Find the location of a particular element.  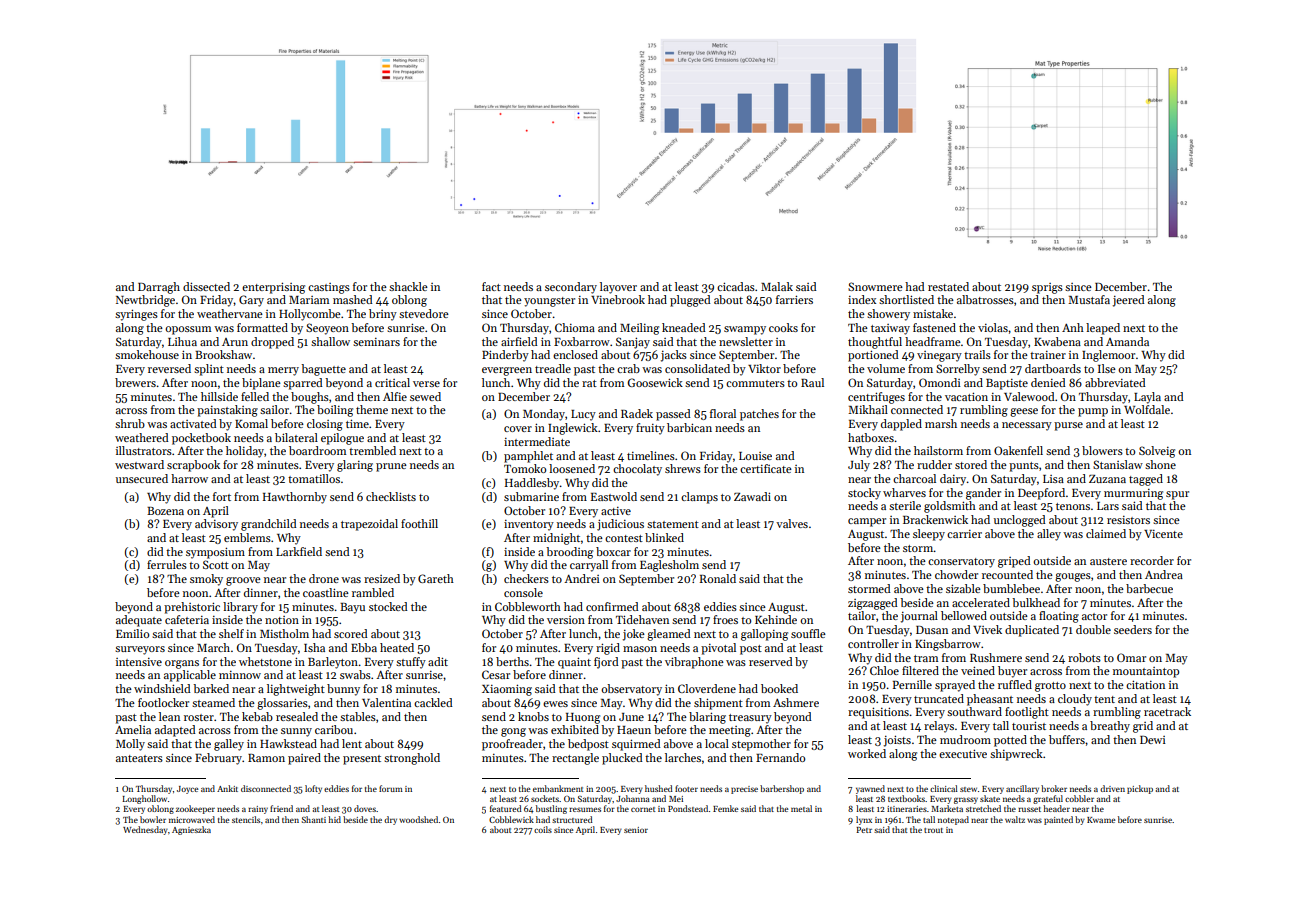

Malak is located at coordinates (777, 286).
